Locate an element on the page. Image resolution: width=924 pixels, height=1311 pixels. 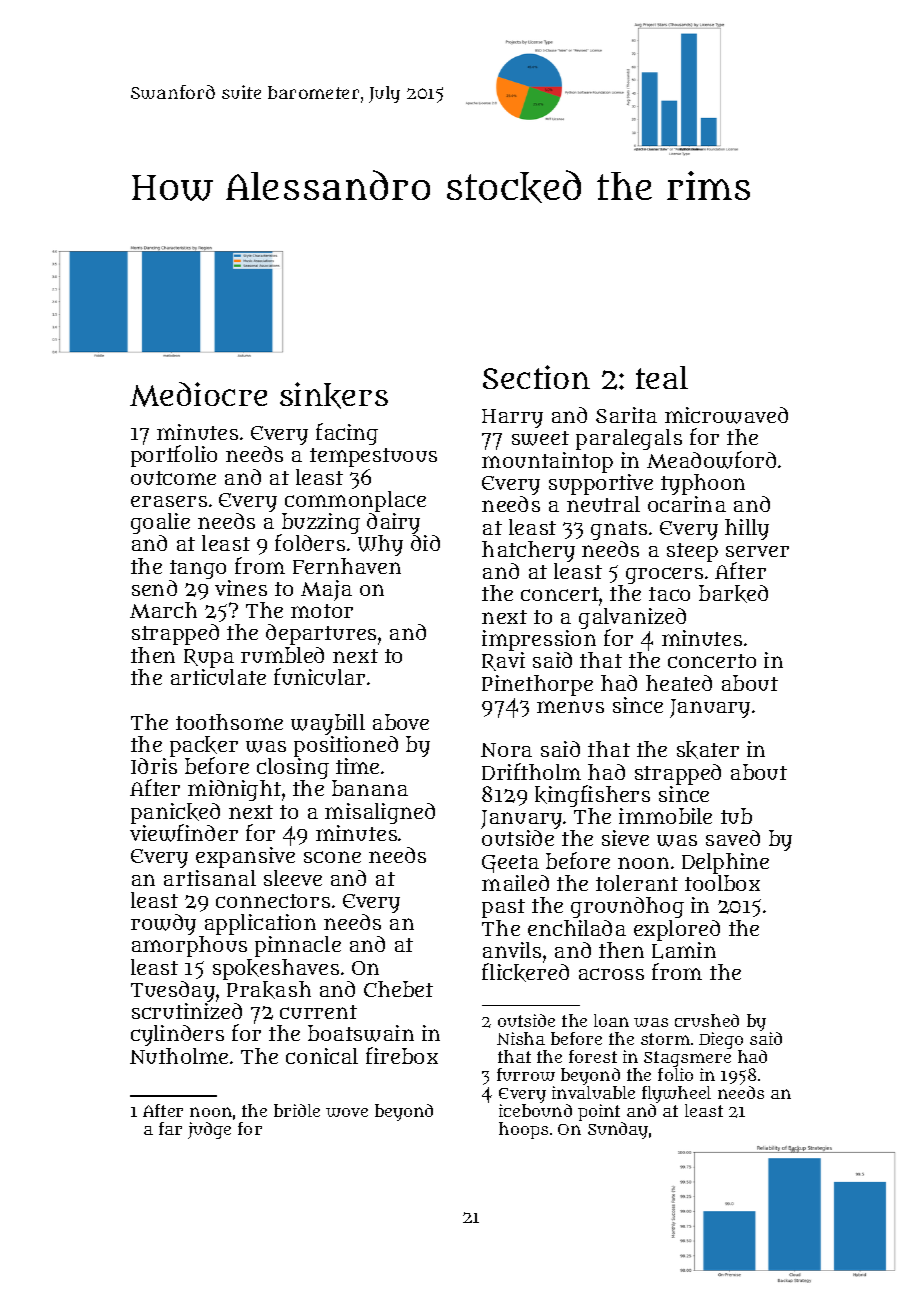
midnight is located at coordinates (234, 790).
